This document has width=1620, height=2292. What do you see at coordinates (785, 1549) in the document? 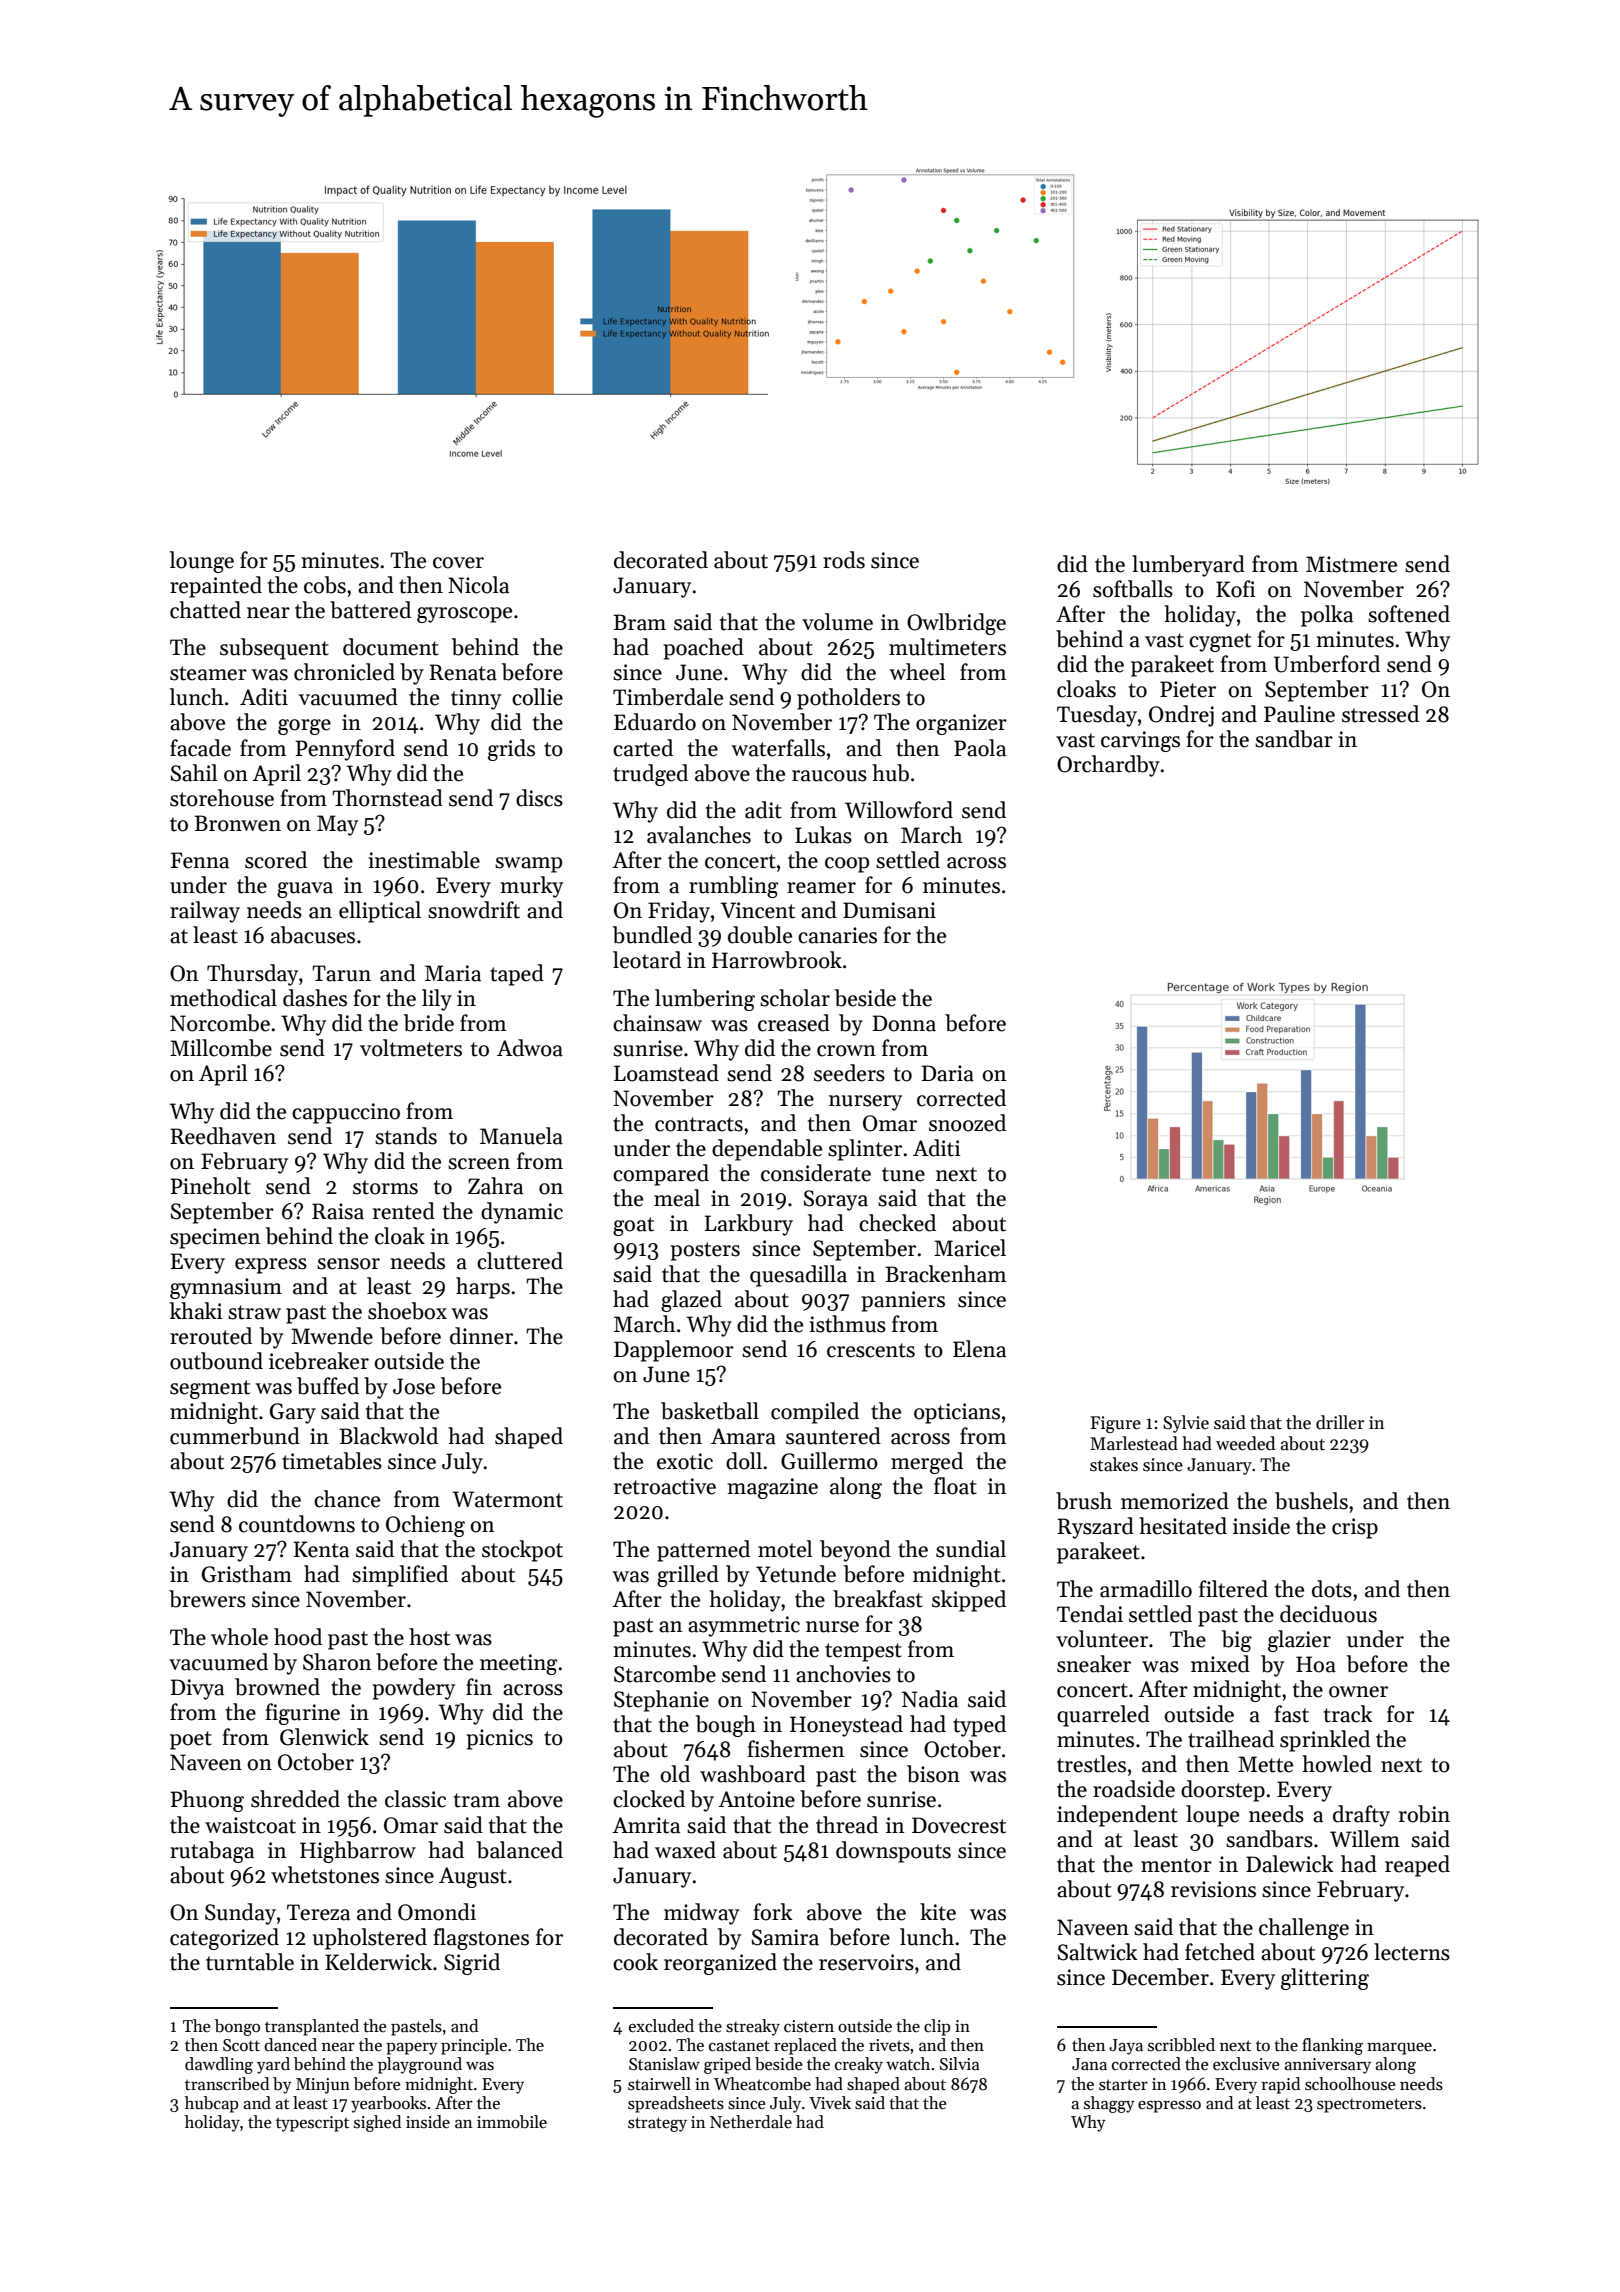
I see `motel` at bounding box center [785, 1549].
